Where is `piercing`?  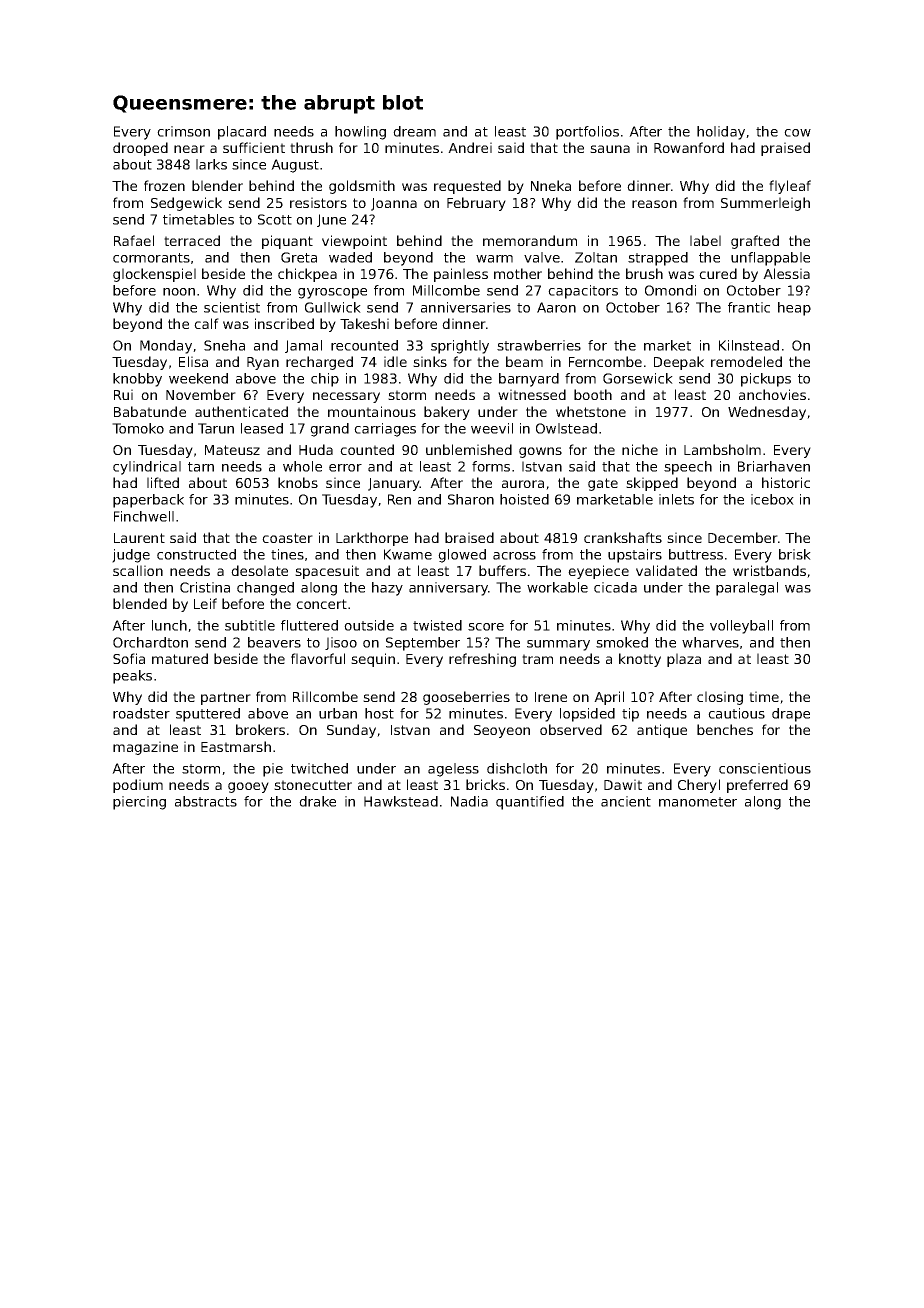
piercing is located at coordinates (139, 803).
